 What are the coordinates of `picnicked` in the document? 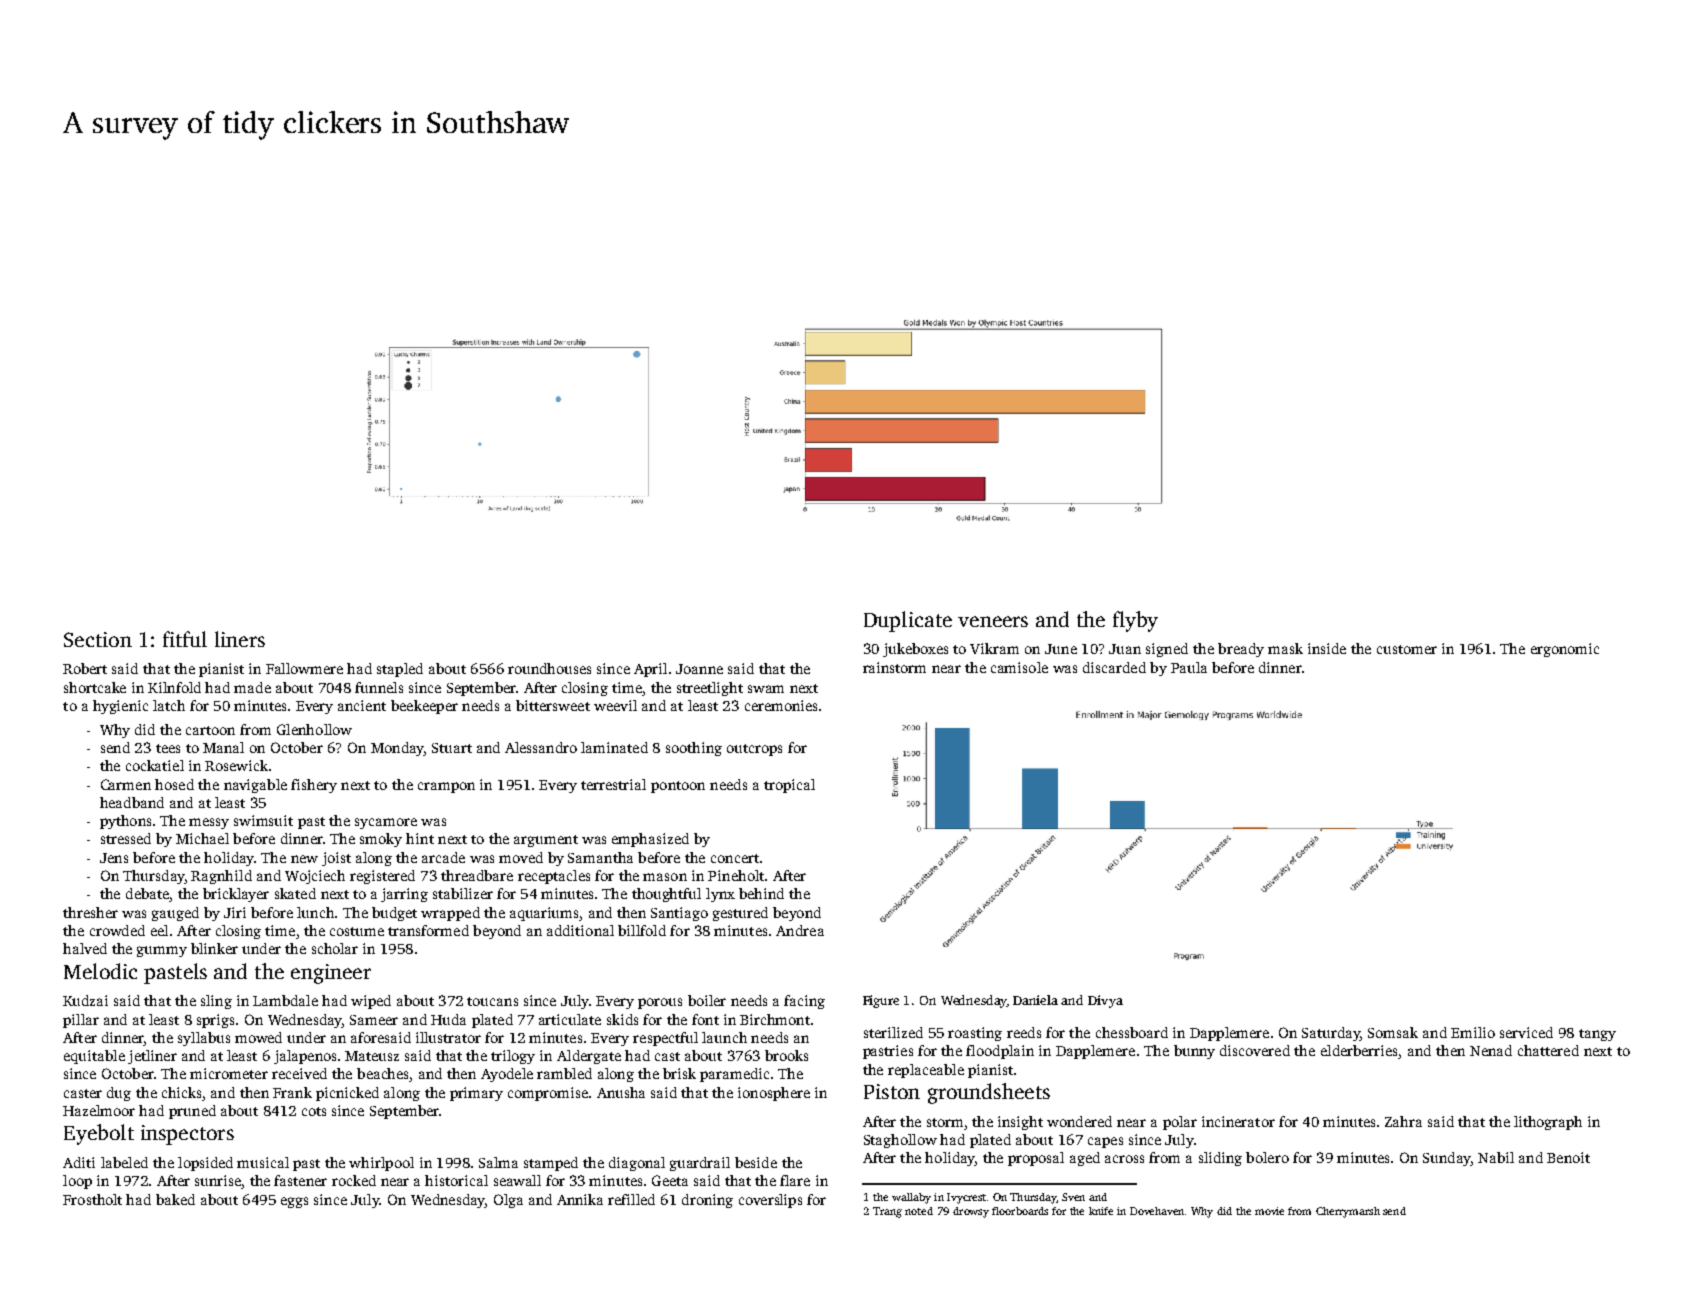 It's located at (347, 1094).
